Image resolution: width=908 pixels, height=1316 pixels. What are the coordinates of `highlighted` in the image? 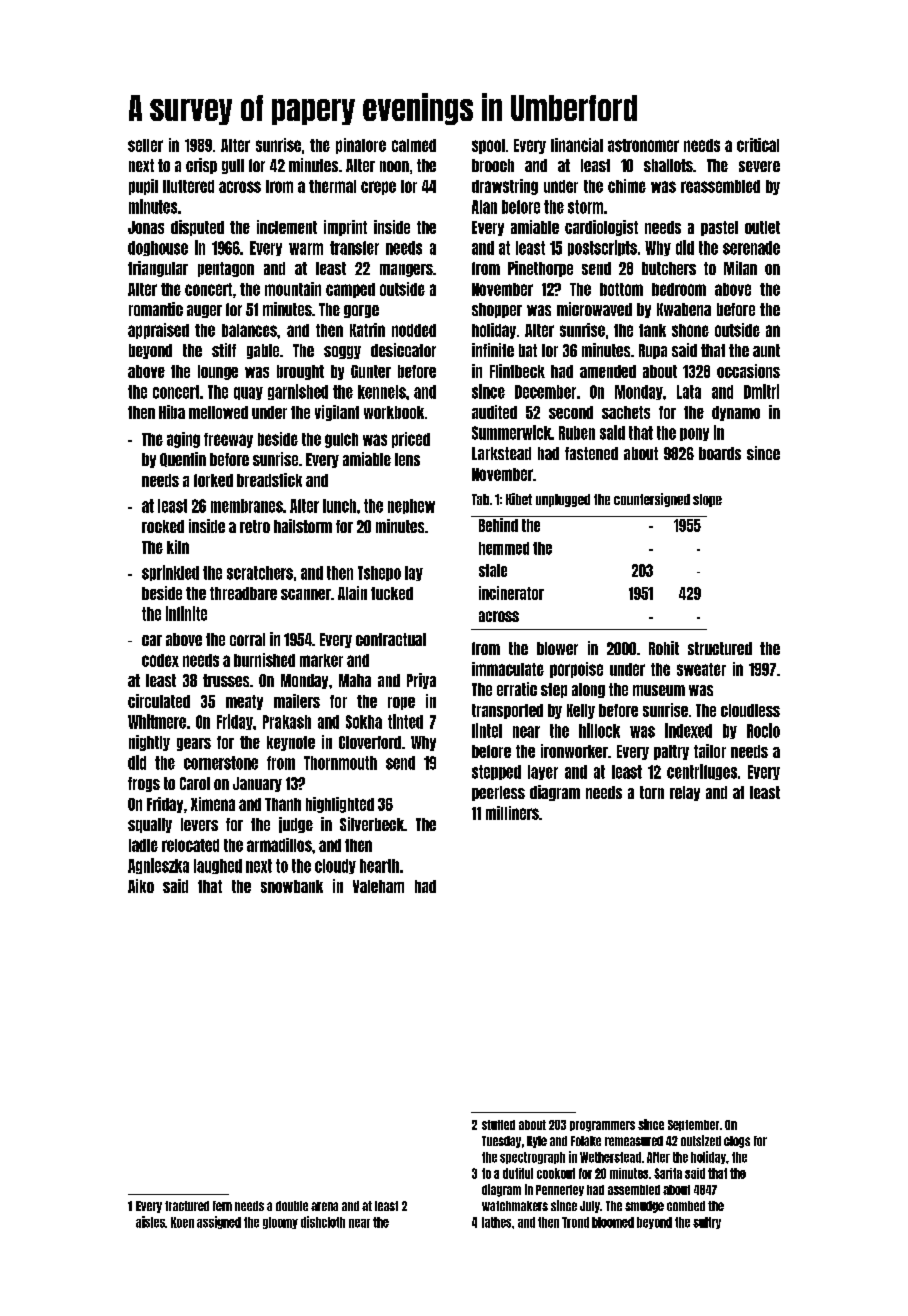 It's located at (340, 805).
